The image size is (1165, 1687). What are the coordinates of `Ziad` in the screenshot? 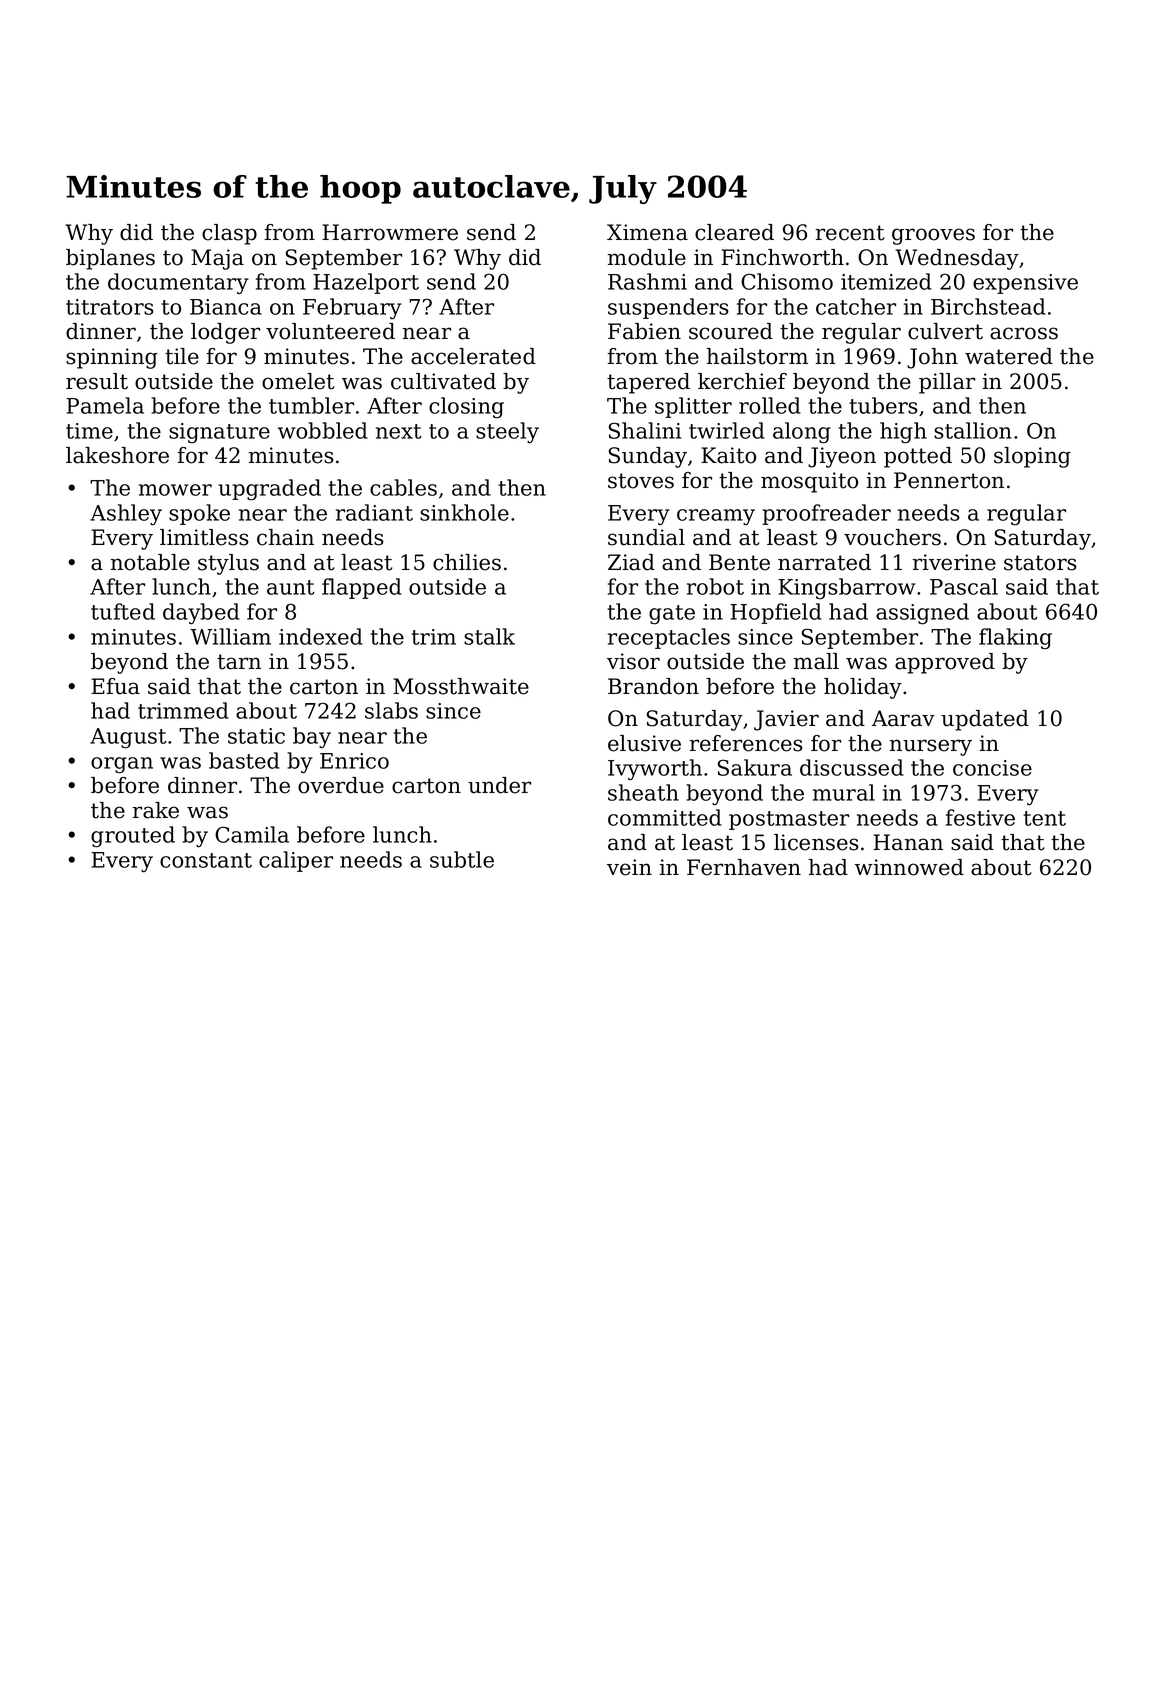 It's located at (631, 562).
